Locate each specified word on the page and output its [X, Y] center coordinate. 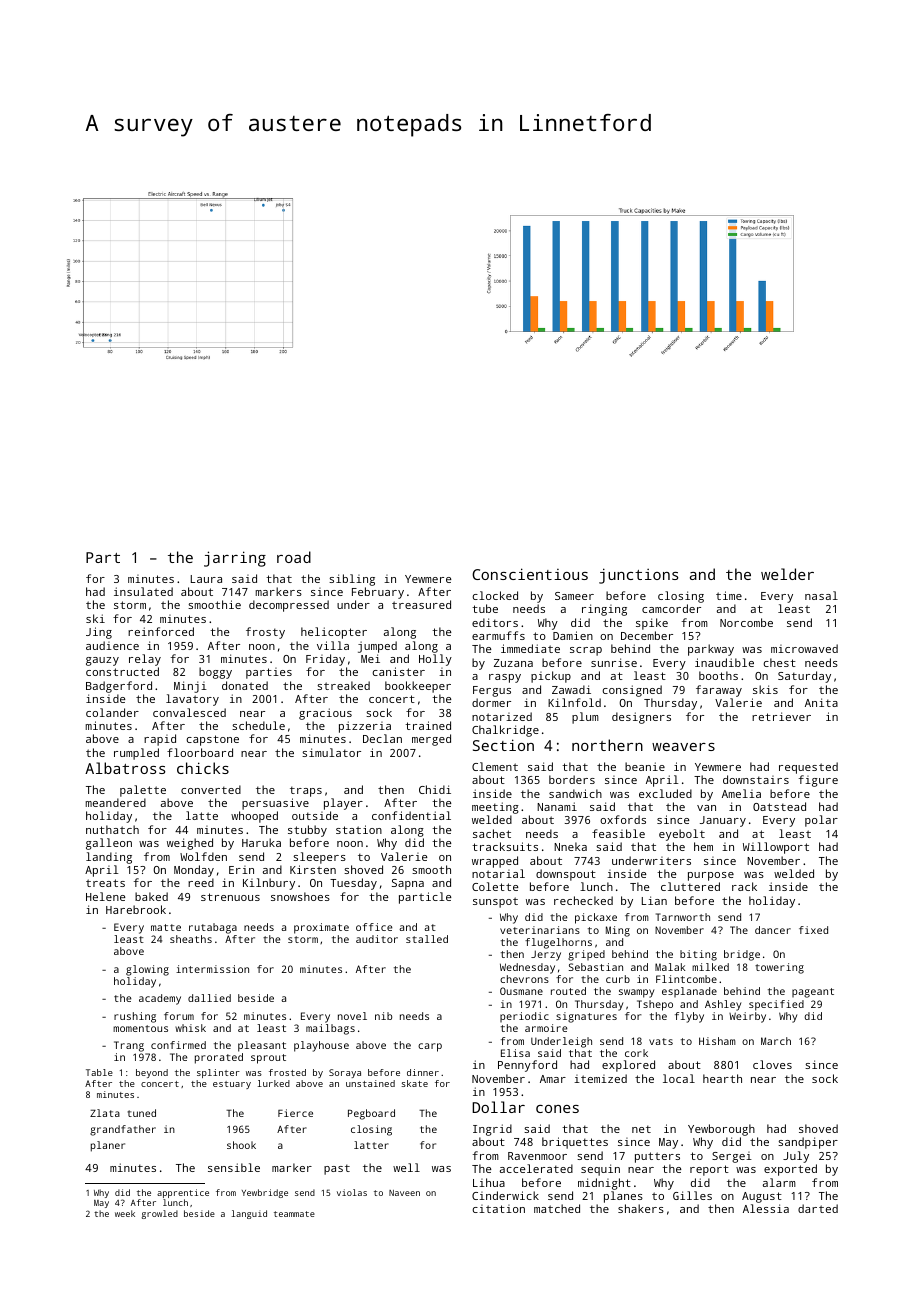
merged [431, 740]
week [125, 1213]
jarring [235, 559]
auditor [377, 939]
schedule [258, 725]
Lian [654, 900]
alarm [779, 1182]
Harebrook [136, 909]
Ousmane [521, 991]
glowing [147, 970]
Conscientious [530, 574]
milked [710, 967]
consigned [632, 691]
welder [787, 574]
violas [352, 1192]
